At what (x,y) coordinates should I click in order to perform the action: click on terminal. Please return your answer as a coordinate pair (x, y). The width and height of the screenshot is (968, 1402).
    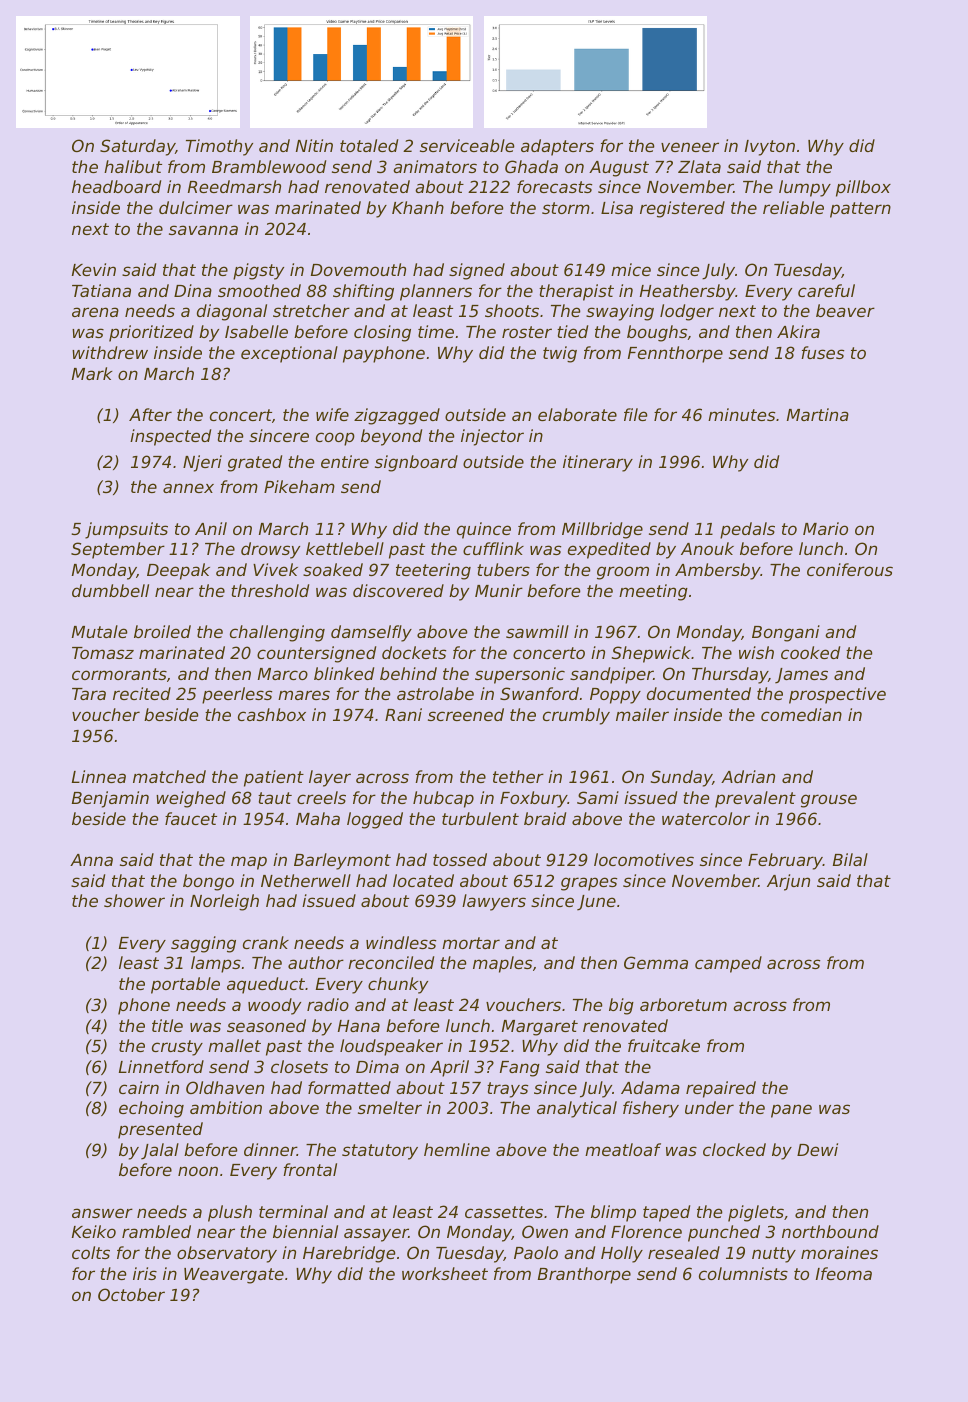
    Looking at the image, I should click on (293, 1211).
